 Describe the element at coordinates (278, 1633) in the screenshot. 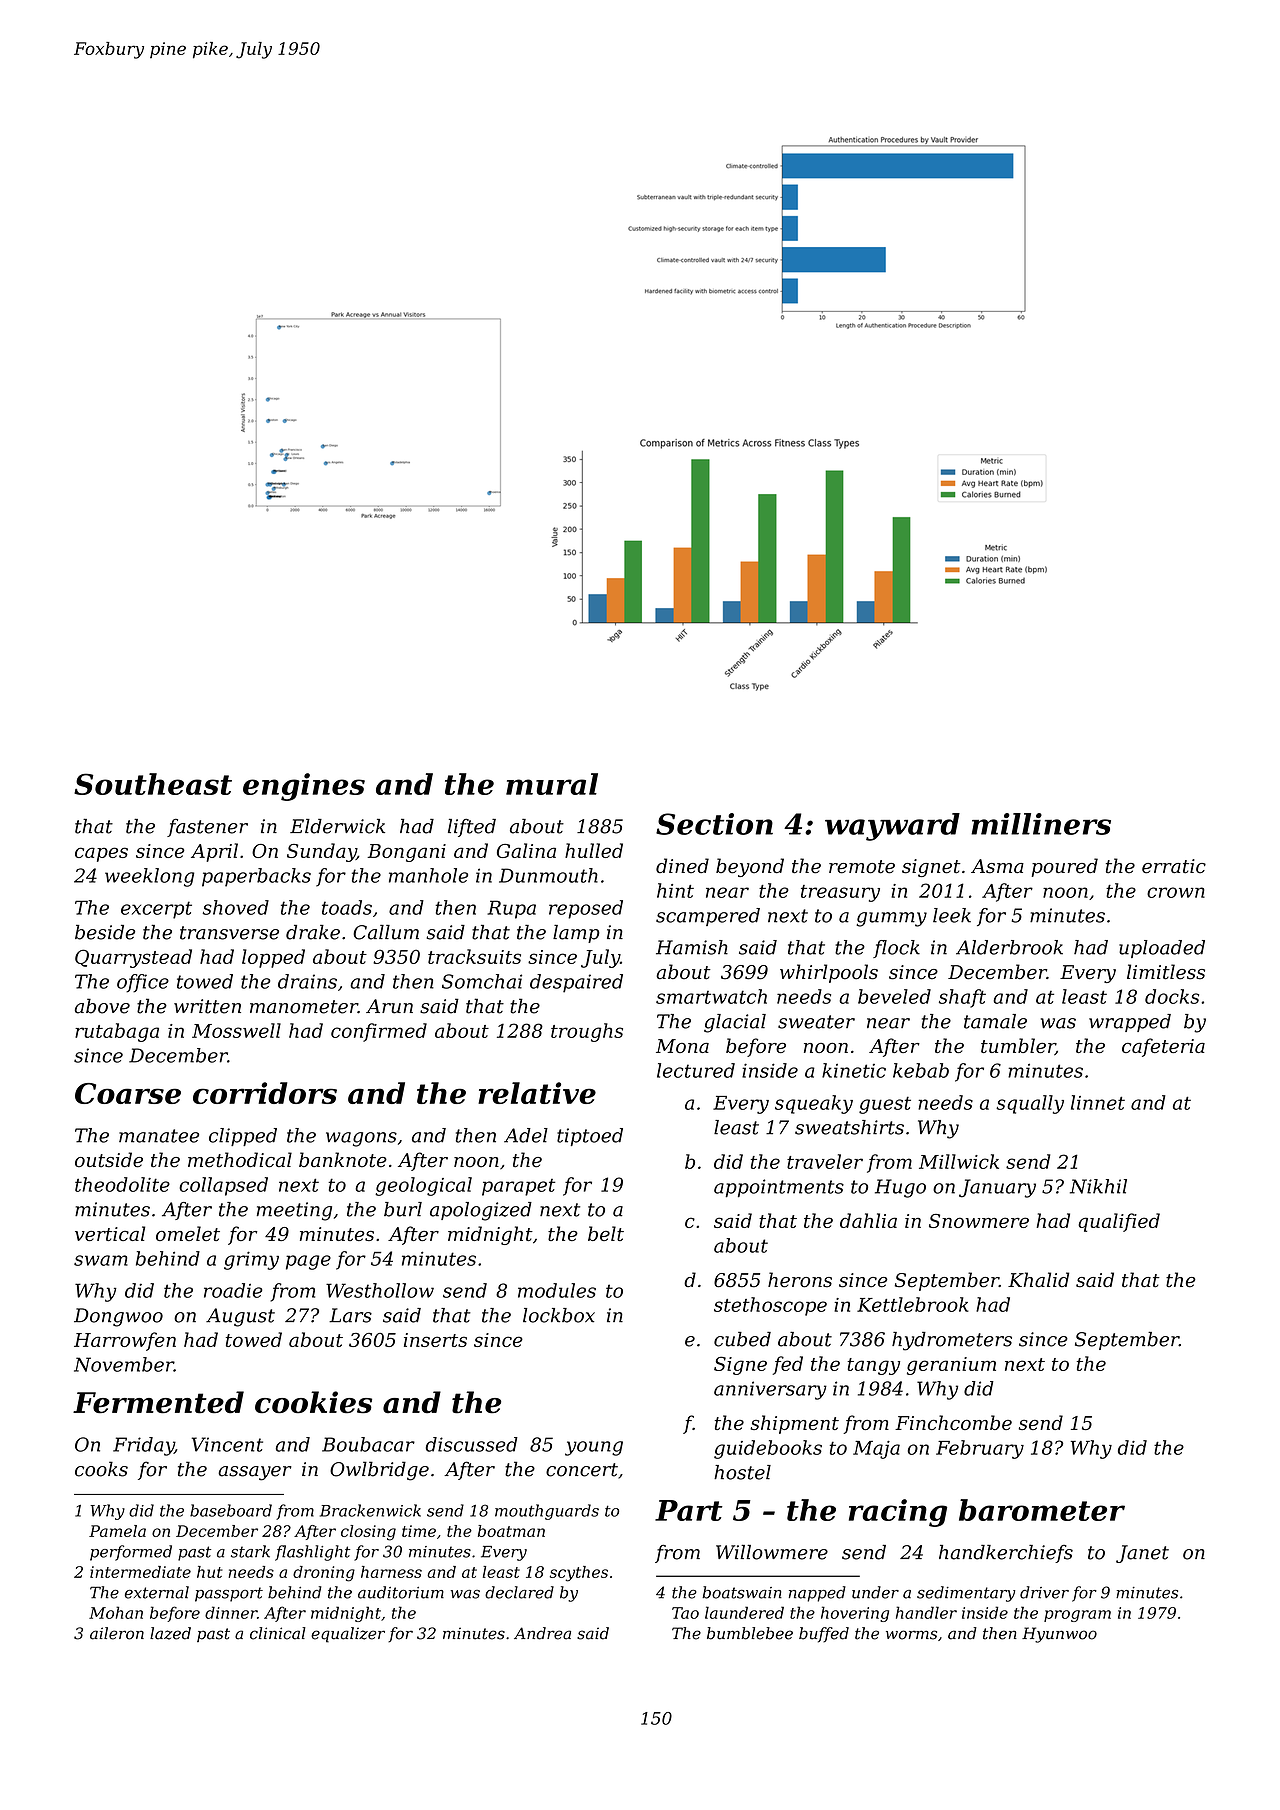

I see `clinical` at that location.
